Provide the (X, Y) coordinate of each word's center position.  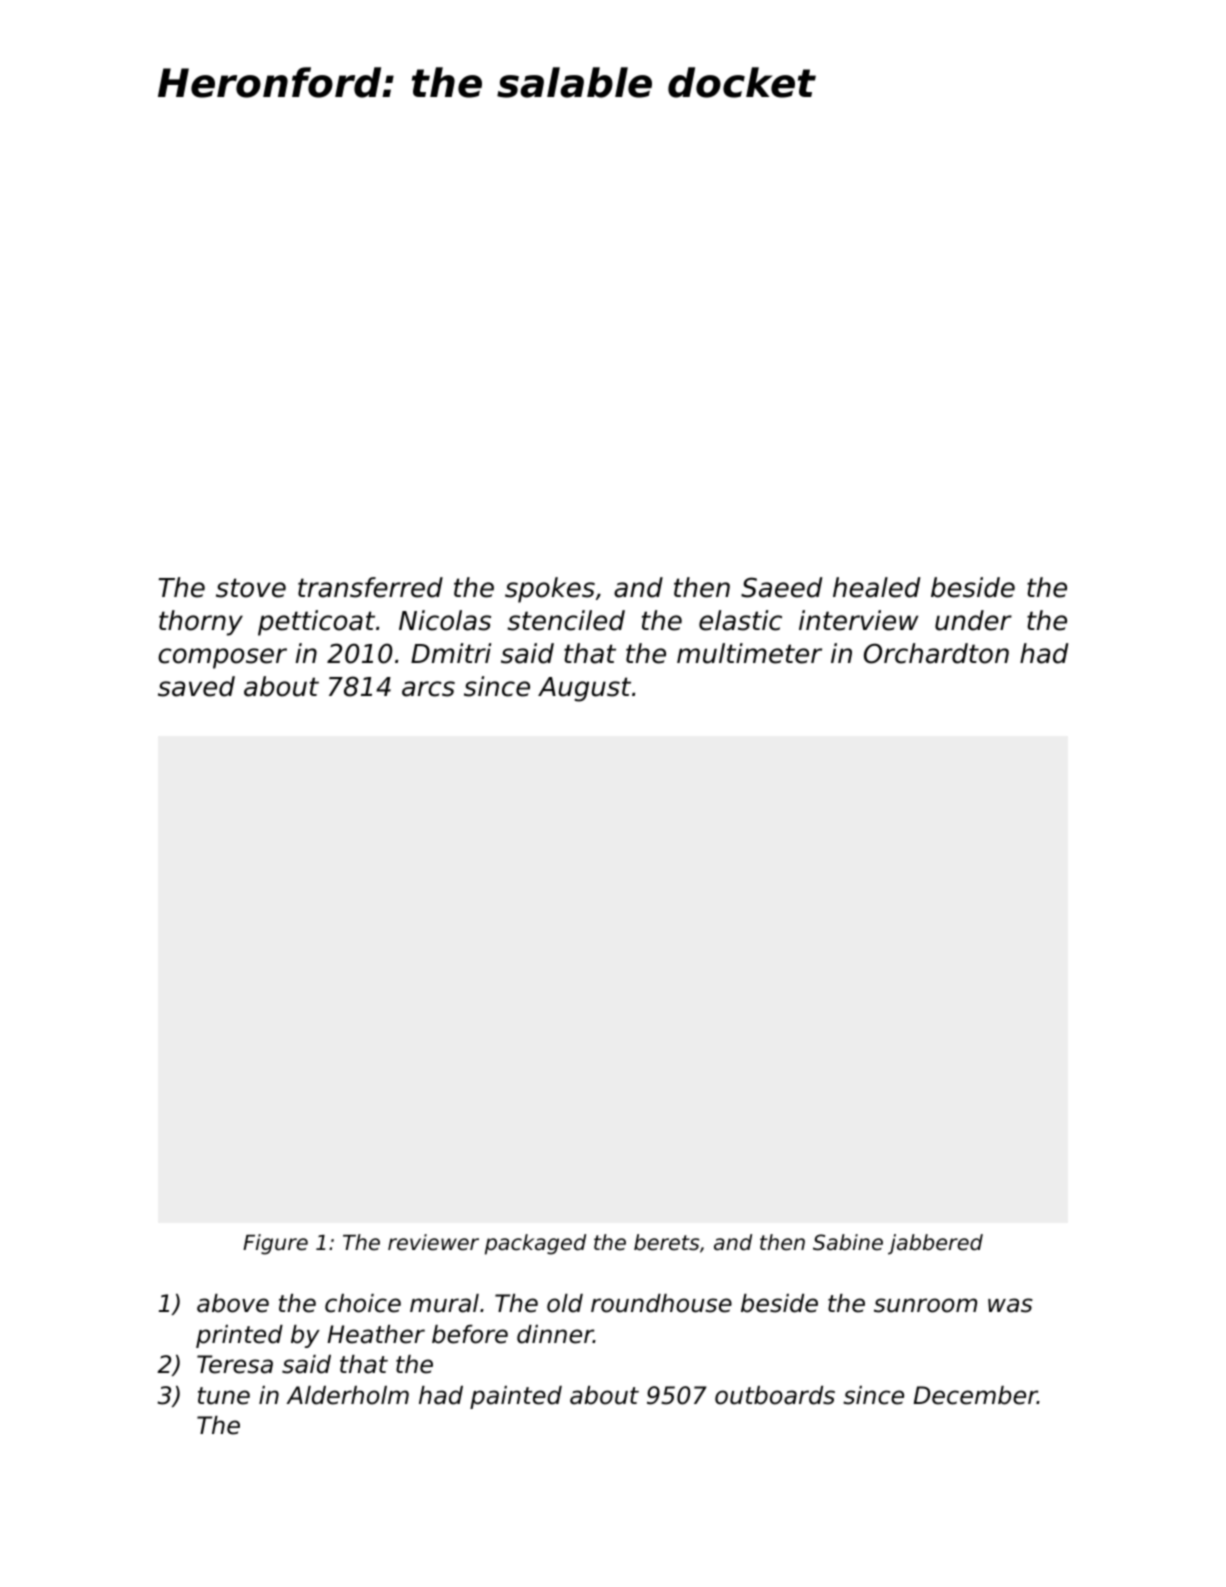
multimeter (749, 653)
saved (196, 686)
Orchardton (936, 653)
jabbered (935, 1244)
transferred (370, 587)
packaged (535, 1244)
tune (224, 1396)
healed (877, 587)
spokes (550, 590)
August (584, 689)
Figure (275, 1244)
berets (667, 1242)
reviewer (433, 1242)
